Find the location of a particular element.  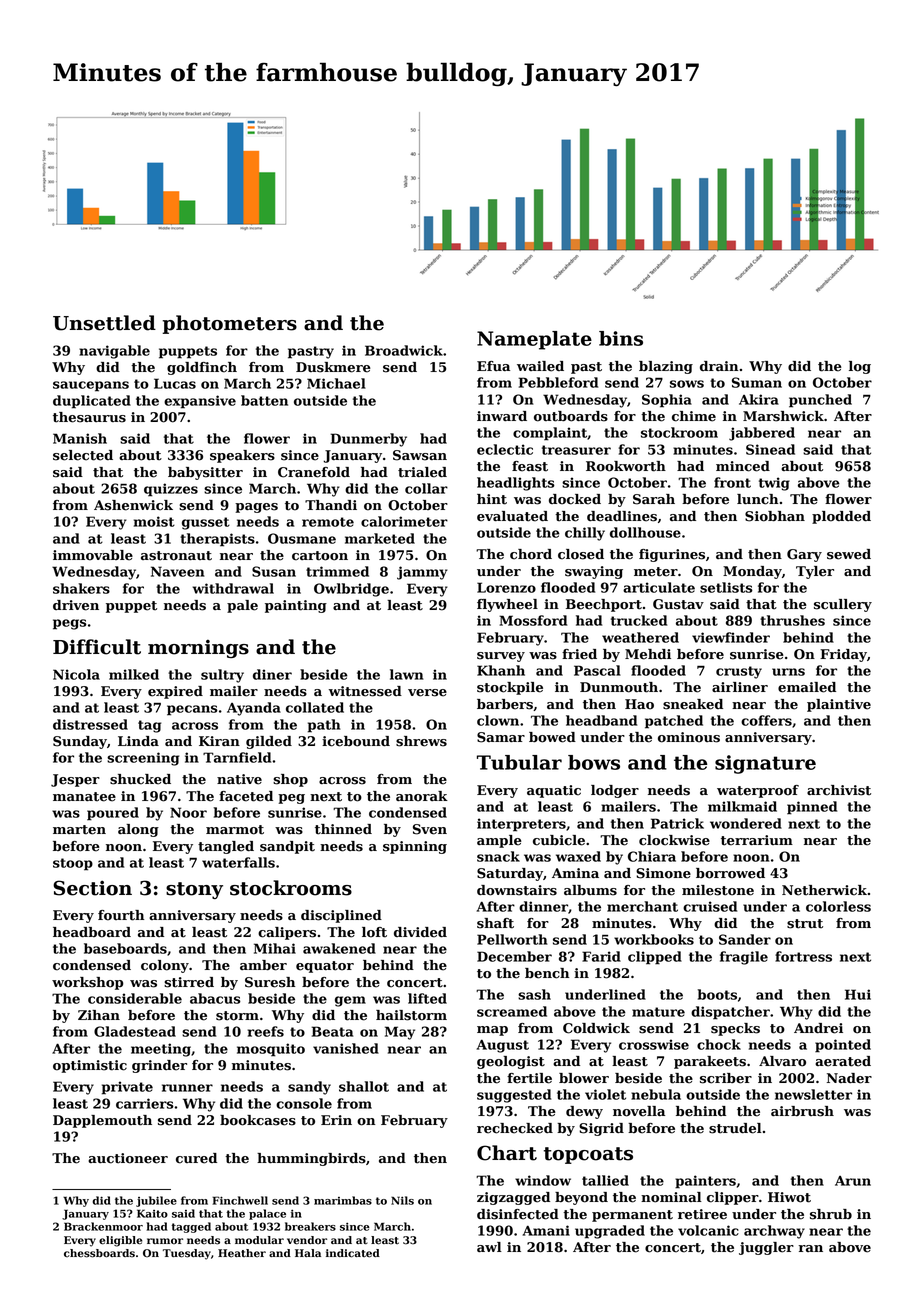

bins is located at coordinates (621, 338).
